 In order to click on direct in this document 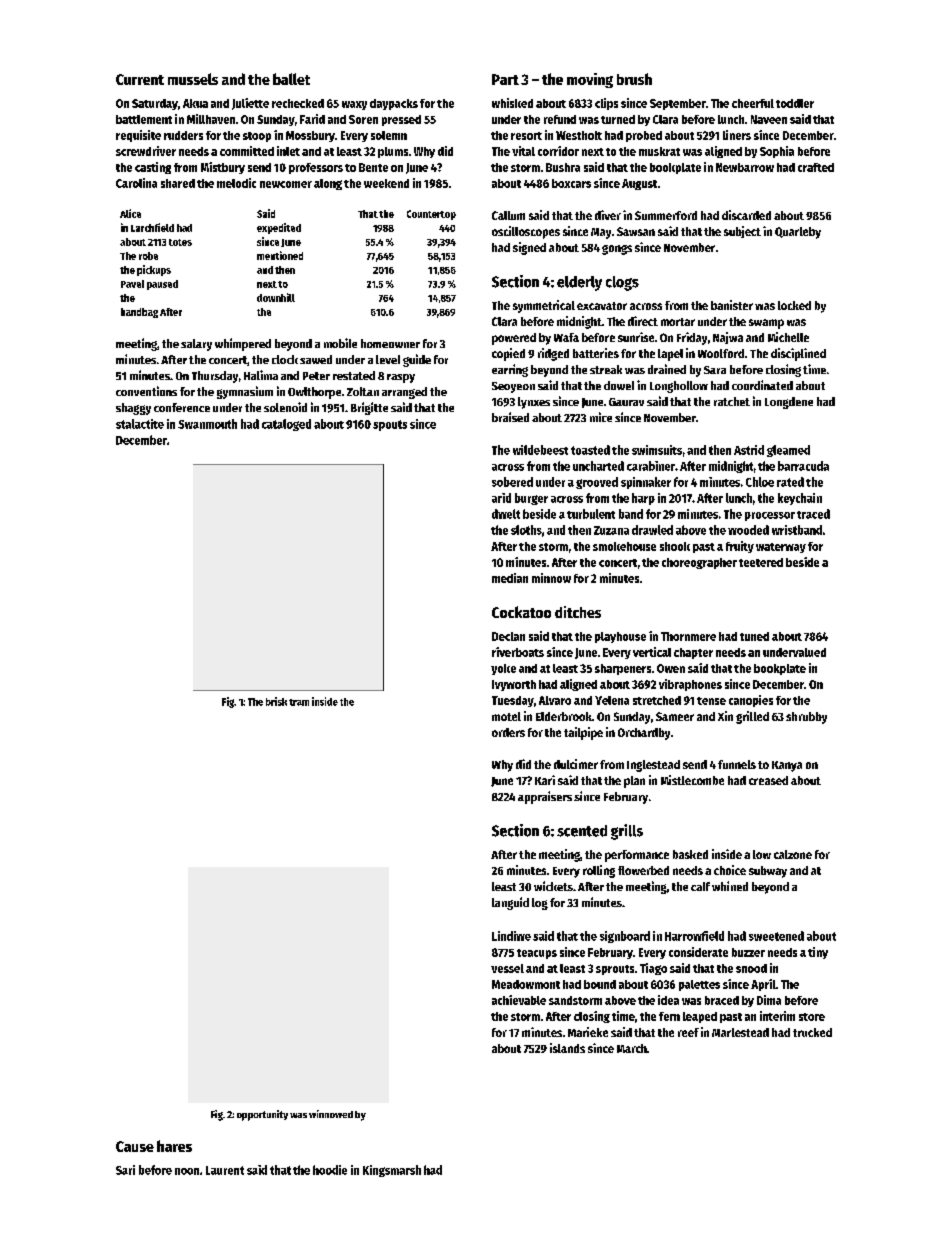, I will do `click(643, 321)`.
